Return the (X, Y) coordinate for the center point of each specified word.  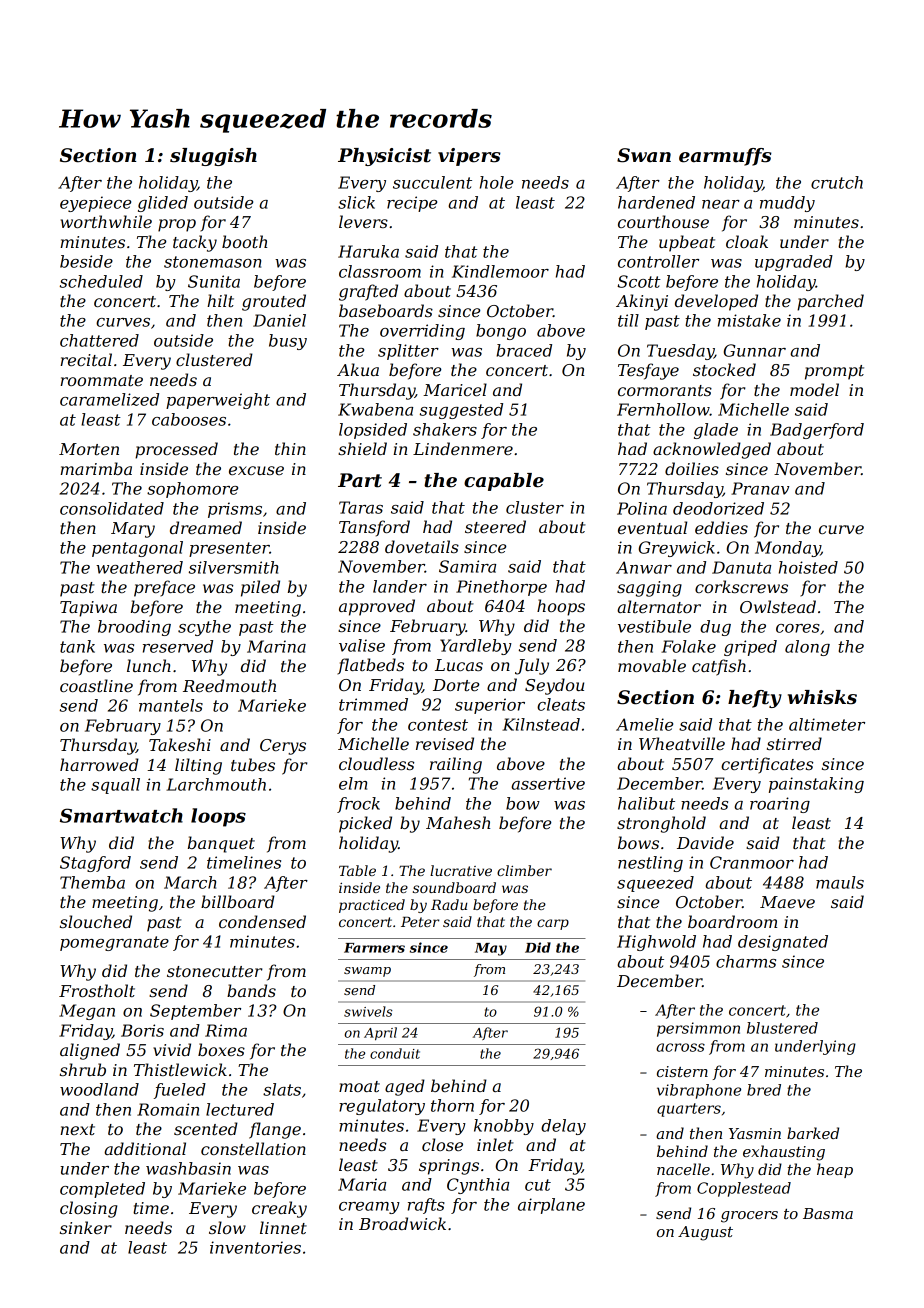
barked (813, 1133)
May (491, 949)
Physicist (384, 157)
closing (88, 1209)
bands (251, 990)
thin (290, 448)
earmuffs (725, 157)
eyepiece (95, 204)
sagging (649, 589)
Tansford (374, 528)
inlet (495, 1144)
